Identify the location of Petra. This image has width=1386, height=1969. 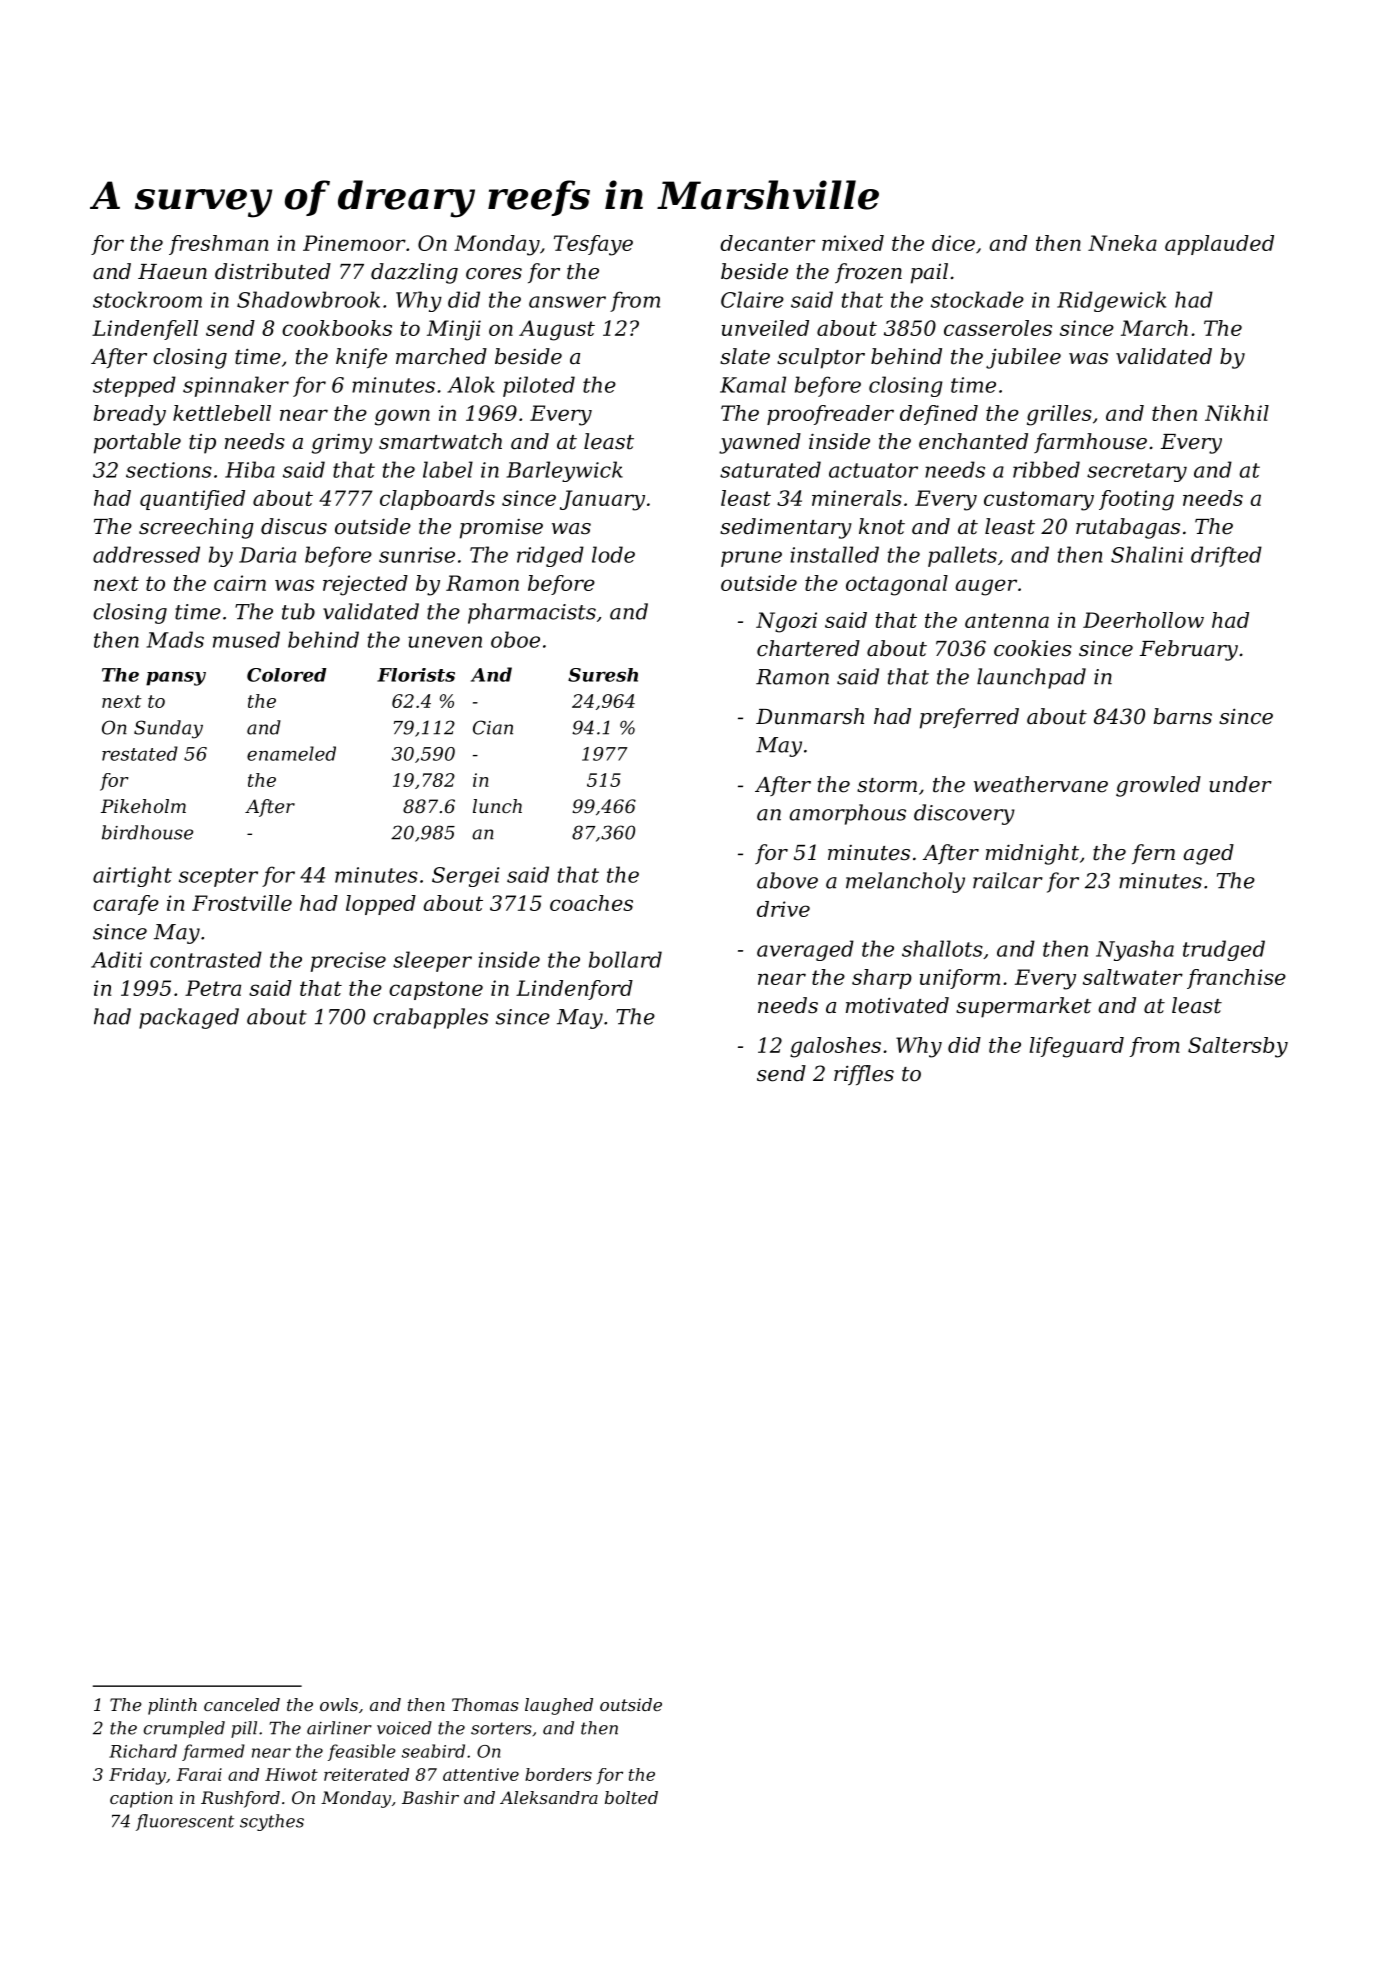
(213, 988).
